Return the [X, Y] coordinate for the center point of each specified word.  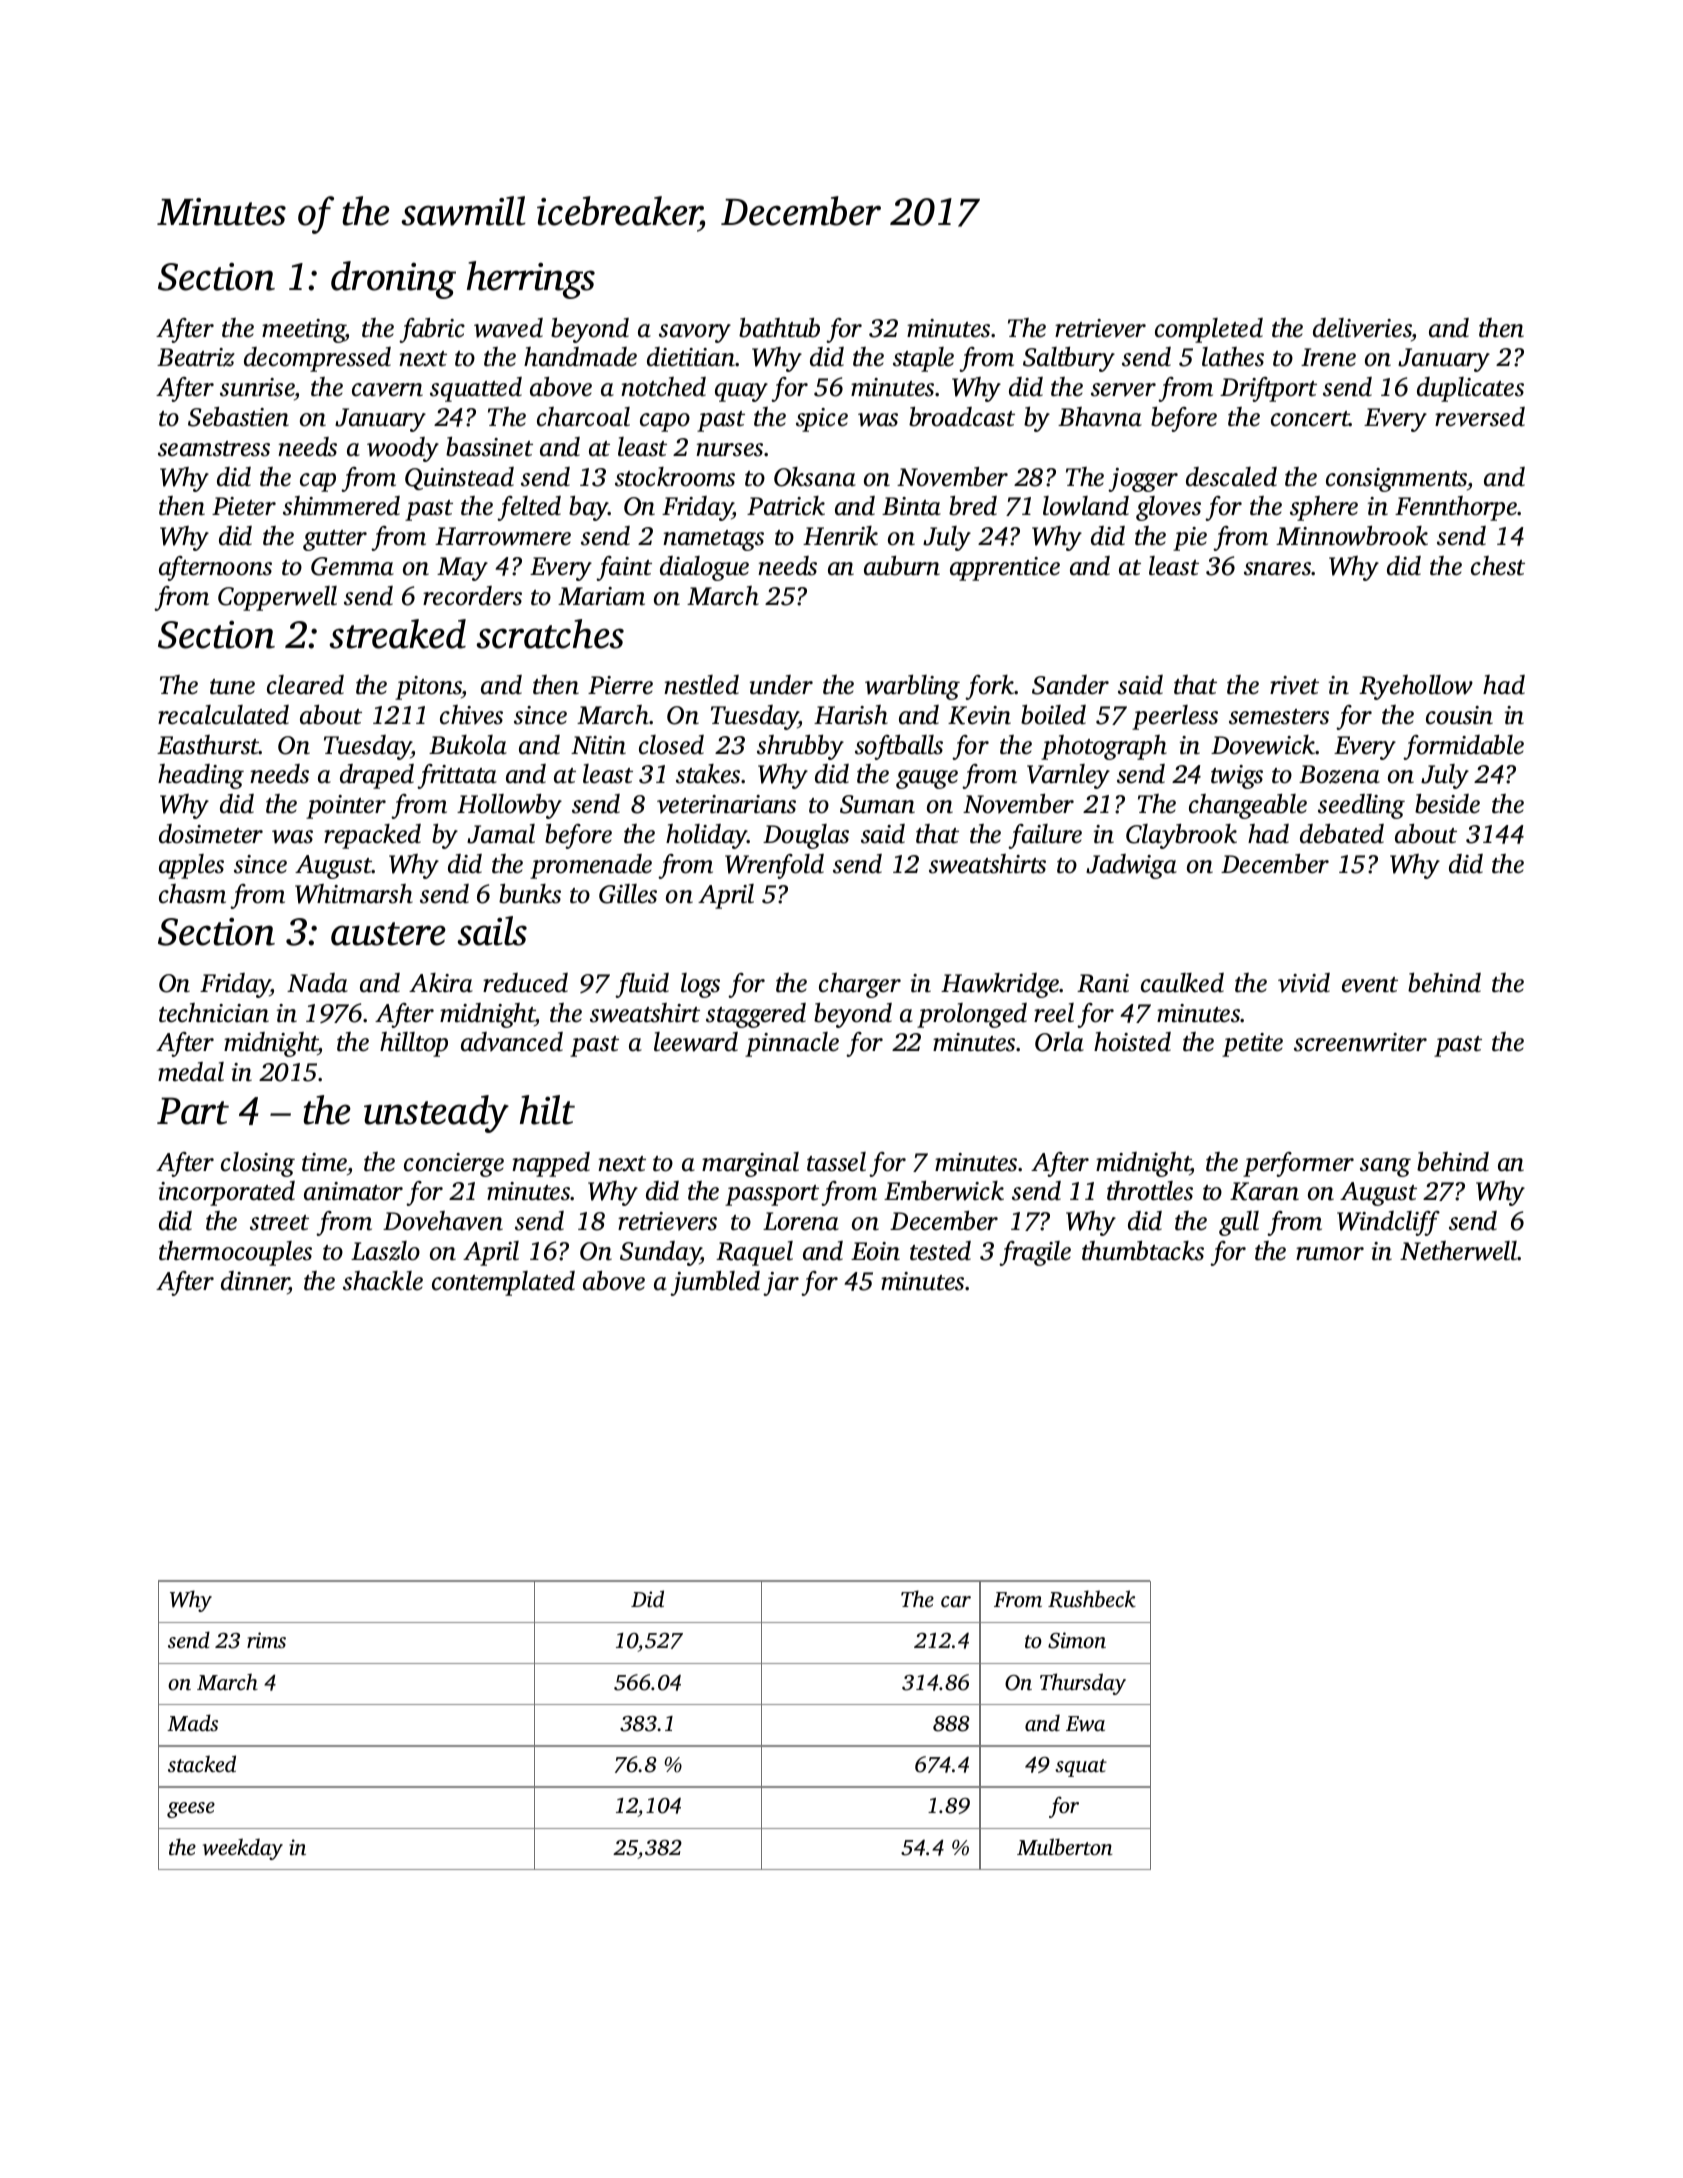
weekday [243, 1849]
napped [551, 1164]
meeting [304, 331]
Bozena [1339, 774]
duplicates [1470, 389]
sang [1385, 1167]
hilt [547, 1110]
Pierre [620, 685]
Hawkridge [1000, 985]
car [956, 1601]
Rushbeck [1092, 1599]
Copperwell [277, 598]
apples [191, 866]
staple [923, 359]
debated [1342, 834]
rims [266, 1640]
